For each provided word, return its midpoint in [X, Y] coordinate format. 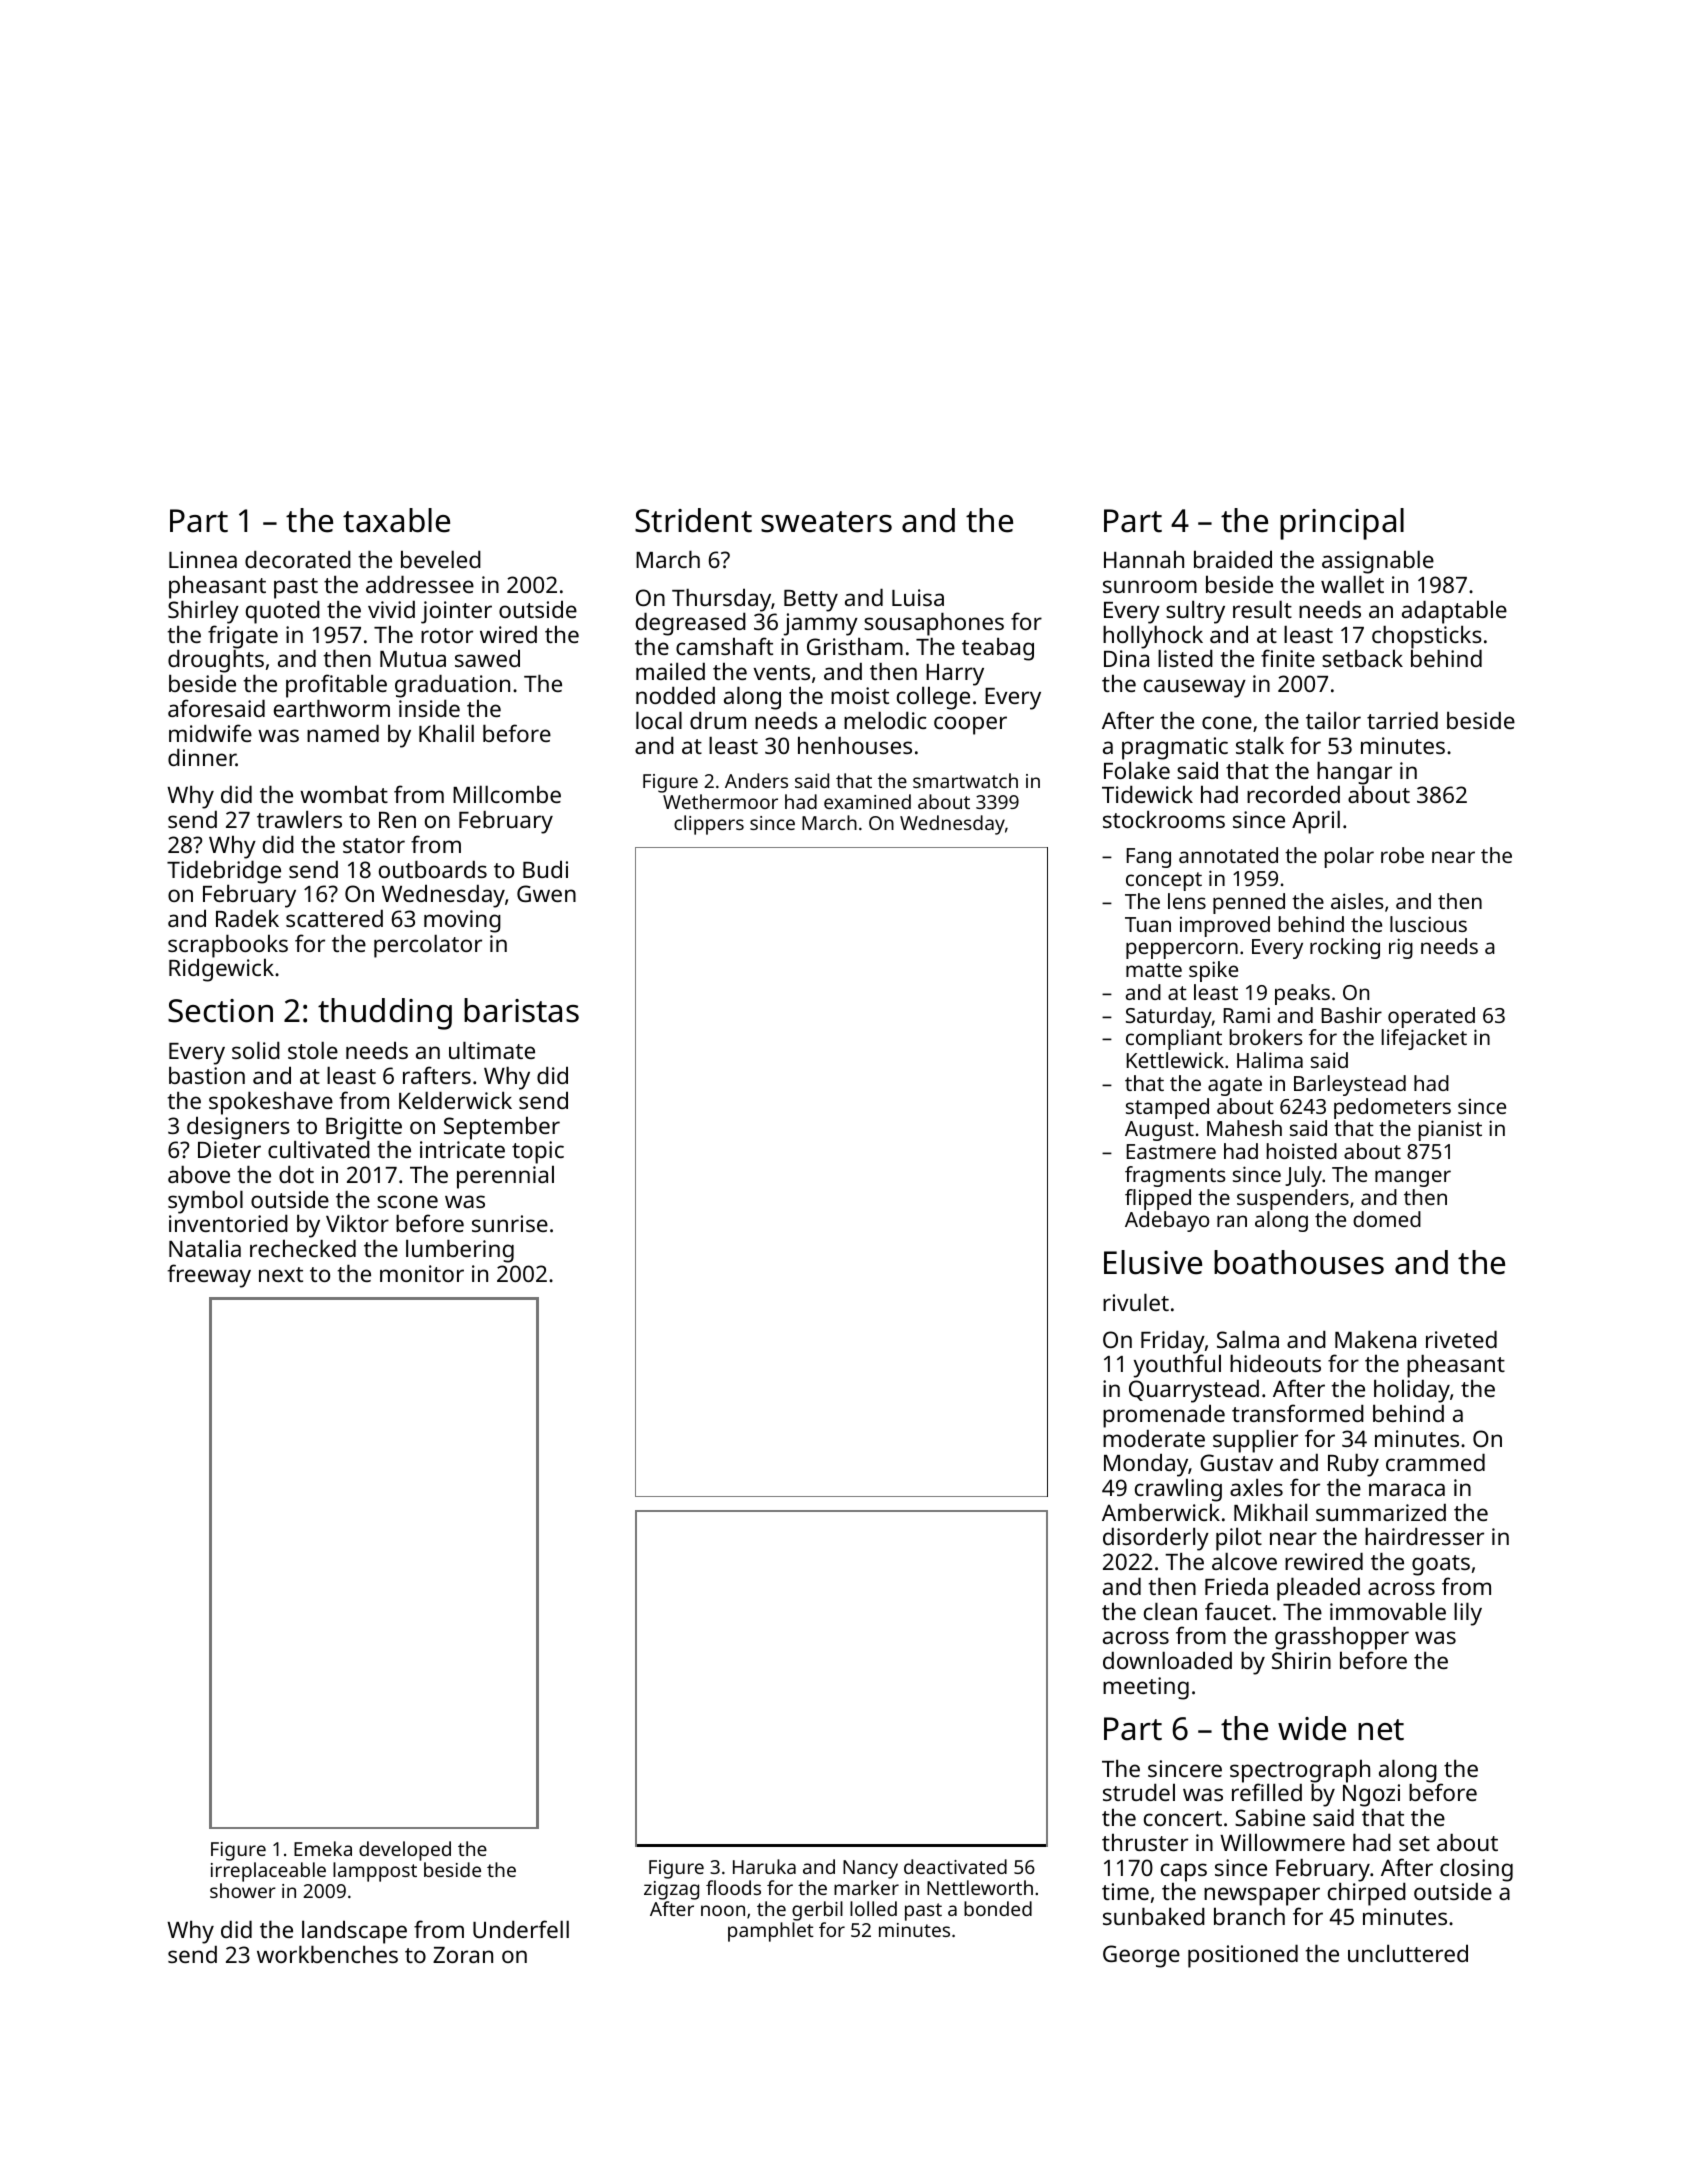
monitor [422, 1273]
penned [1249, 903]
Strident [693, 520]
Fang [1149, 858]
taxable [396, 520]
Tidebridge [224, 872]
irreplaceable [268, 1872]
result [1262, 609]
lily [1468, 1614]
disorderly [1156, 1539]
